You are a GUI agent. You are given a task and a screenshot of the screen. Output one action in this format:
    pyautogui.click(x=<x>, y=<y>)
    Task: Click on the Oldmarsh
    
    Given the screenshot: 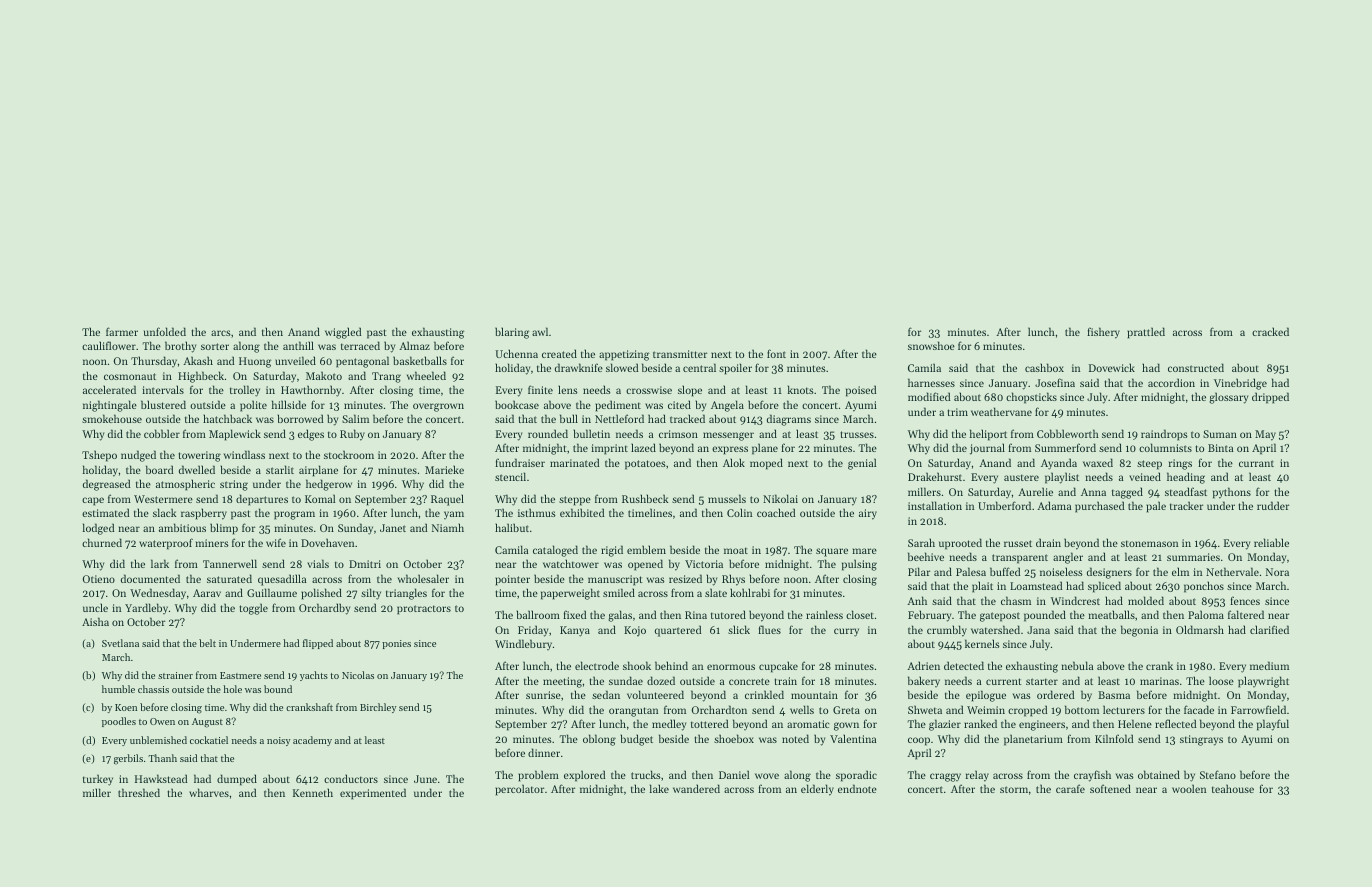 What is the action you would take?
    pyautogui.click(x=1200, y=629)
